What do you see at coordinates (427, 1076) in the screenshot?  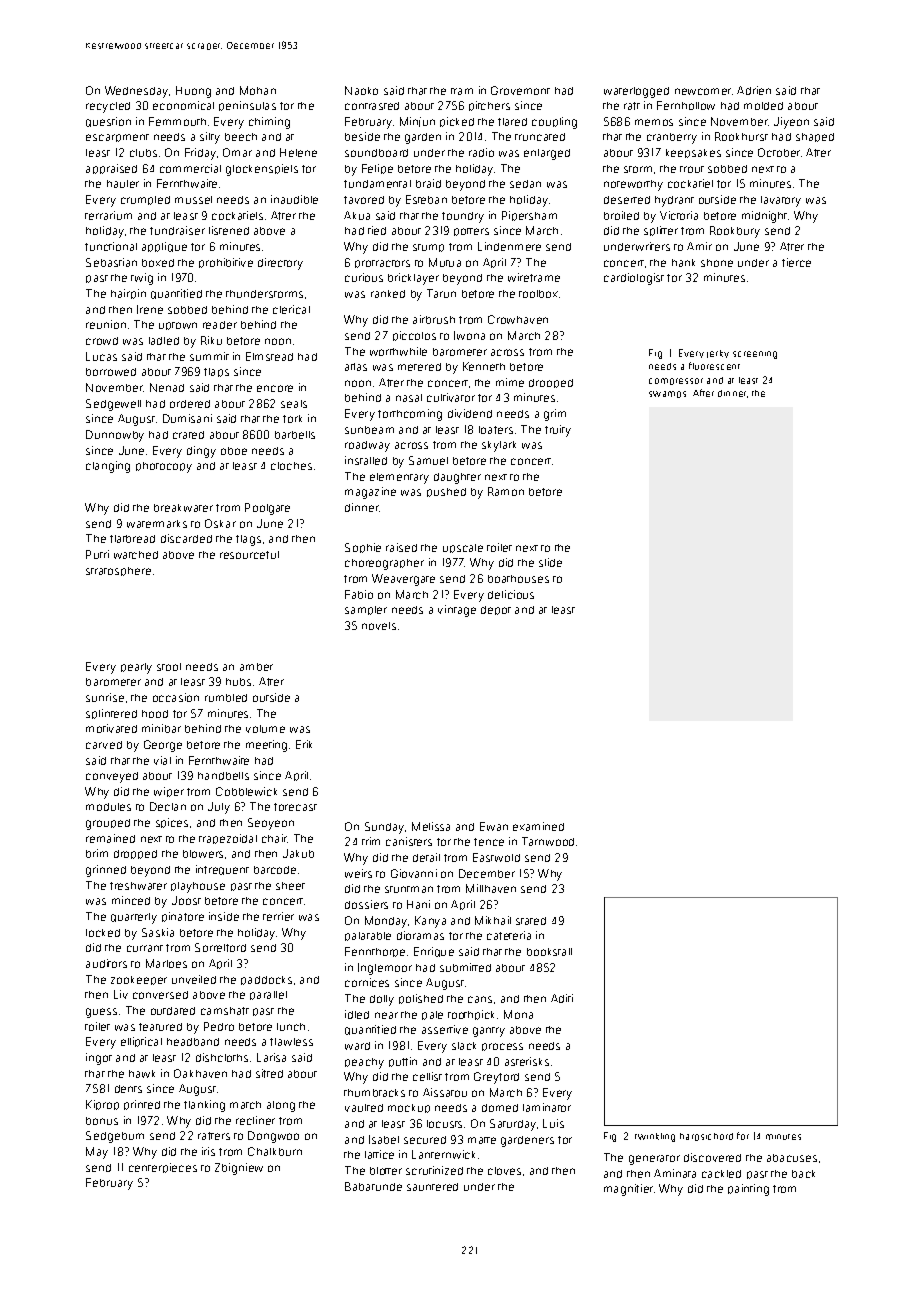 I see `cellist` at bounding box center [427, 1076].
